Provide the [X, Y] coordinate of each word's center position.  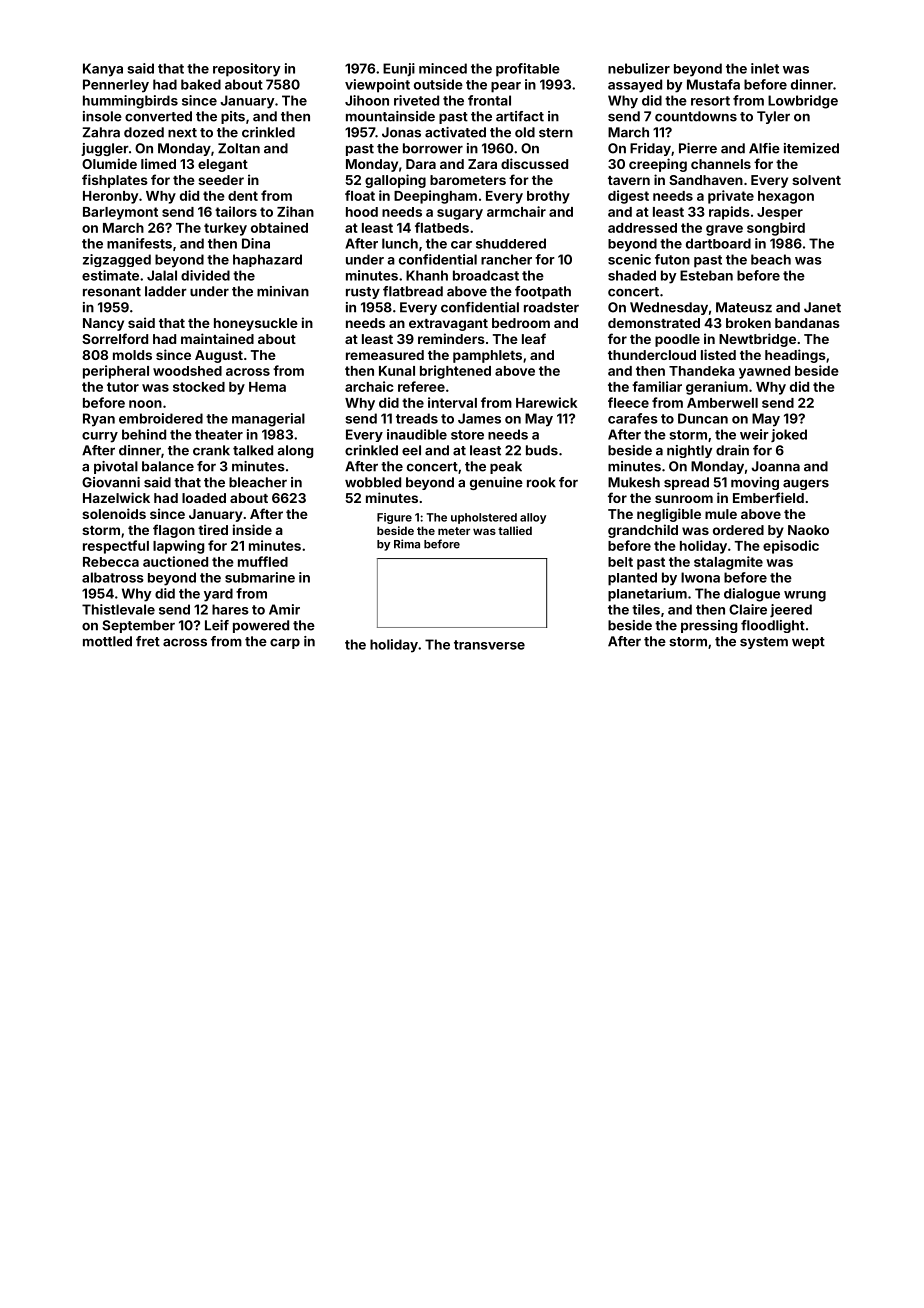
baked [201, 84]
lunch [400, 243]
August [219, 356]
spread [686, 483]
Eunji [399, 70]
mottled [107, 641]
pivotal [116, 467]
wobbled [373, 482]
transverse [489, 645]
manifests [139, 243]
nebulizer [639, 68]
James [479, 418]
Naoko [808, 530]
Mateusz [744, 307]
